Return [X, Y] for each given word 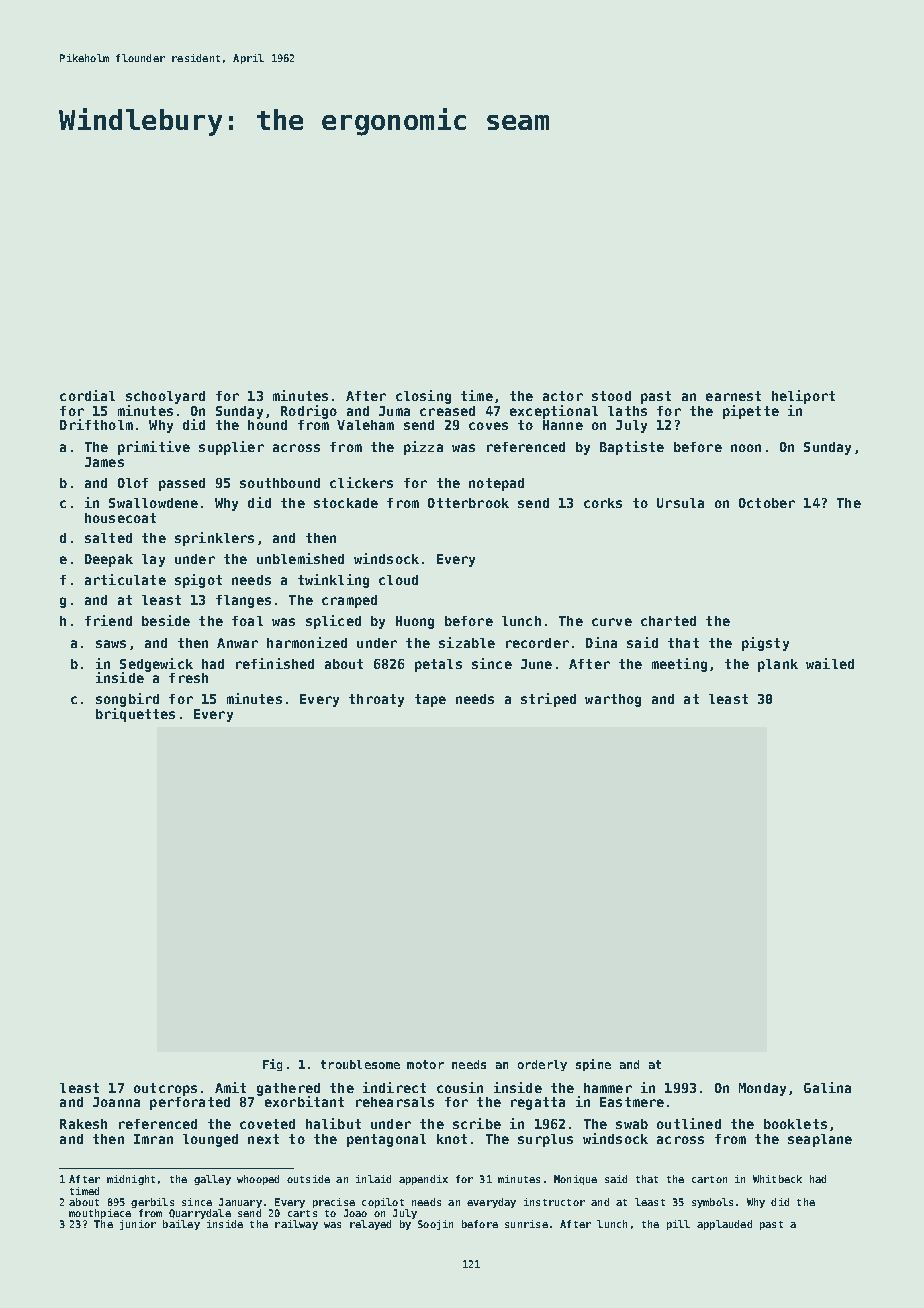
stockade [346, 503]
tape [430, 700]
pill [678, 1225]
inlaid [373, 1179]
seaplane [820, 1140]
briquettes [135, 715]
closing [423, 397]
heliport [803, 397]
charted [668, 621]
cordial [87, 395]
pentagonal [386, 1140]
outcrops [165, 1089]
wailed [830, 663]
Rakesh [83, 1124]
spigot [198, 581]
